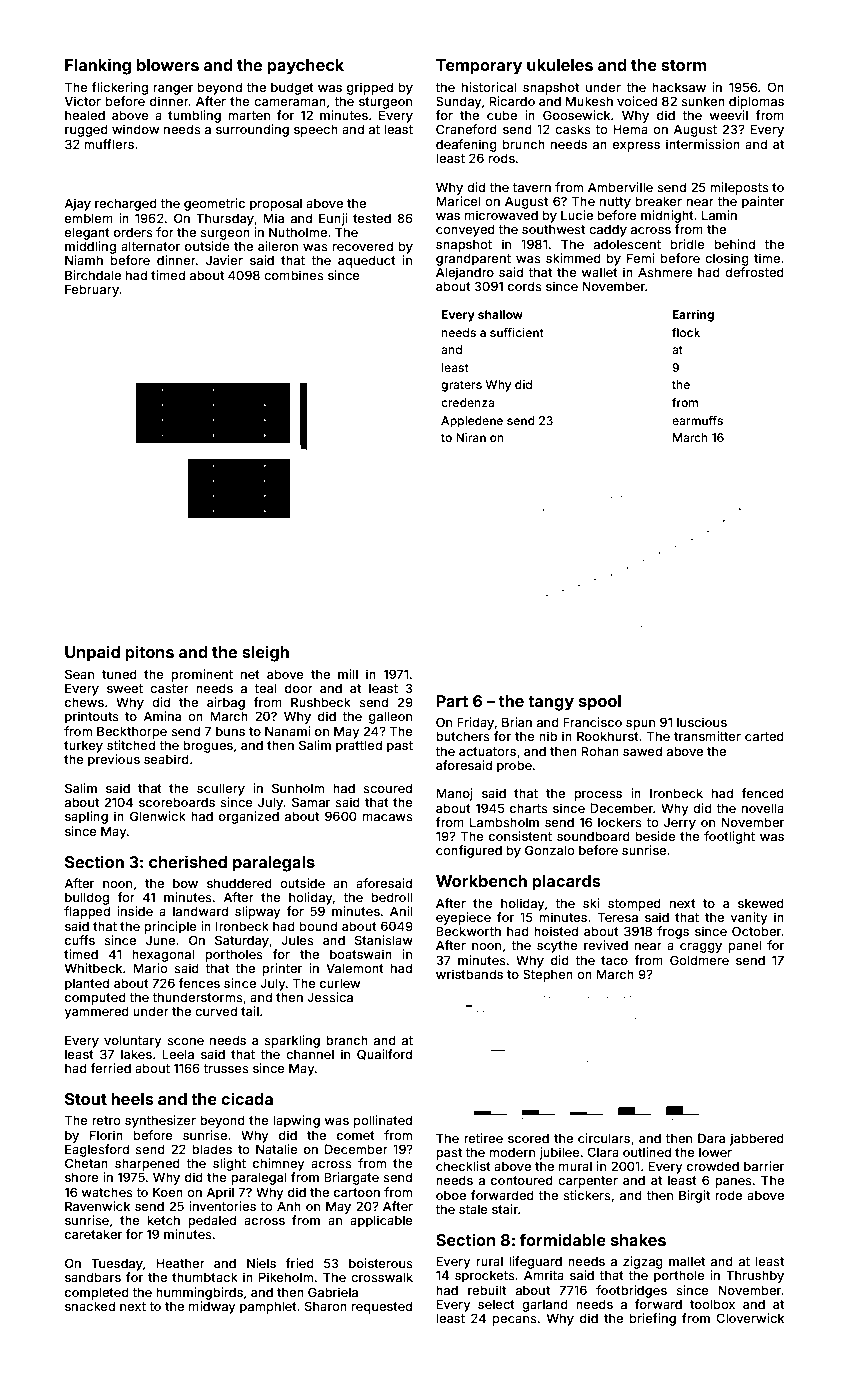 This screenshot has height=1400, width=849. What do you see at coordinates (98, 66) in the screenshot?
I see `Flanking` at bounding box center [98, 66].
